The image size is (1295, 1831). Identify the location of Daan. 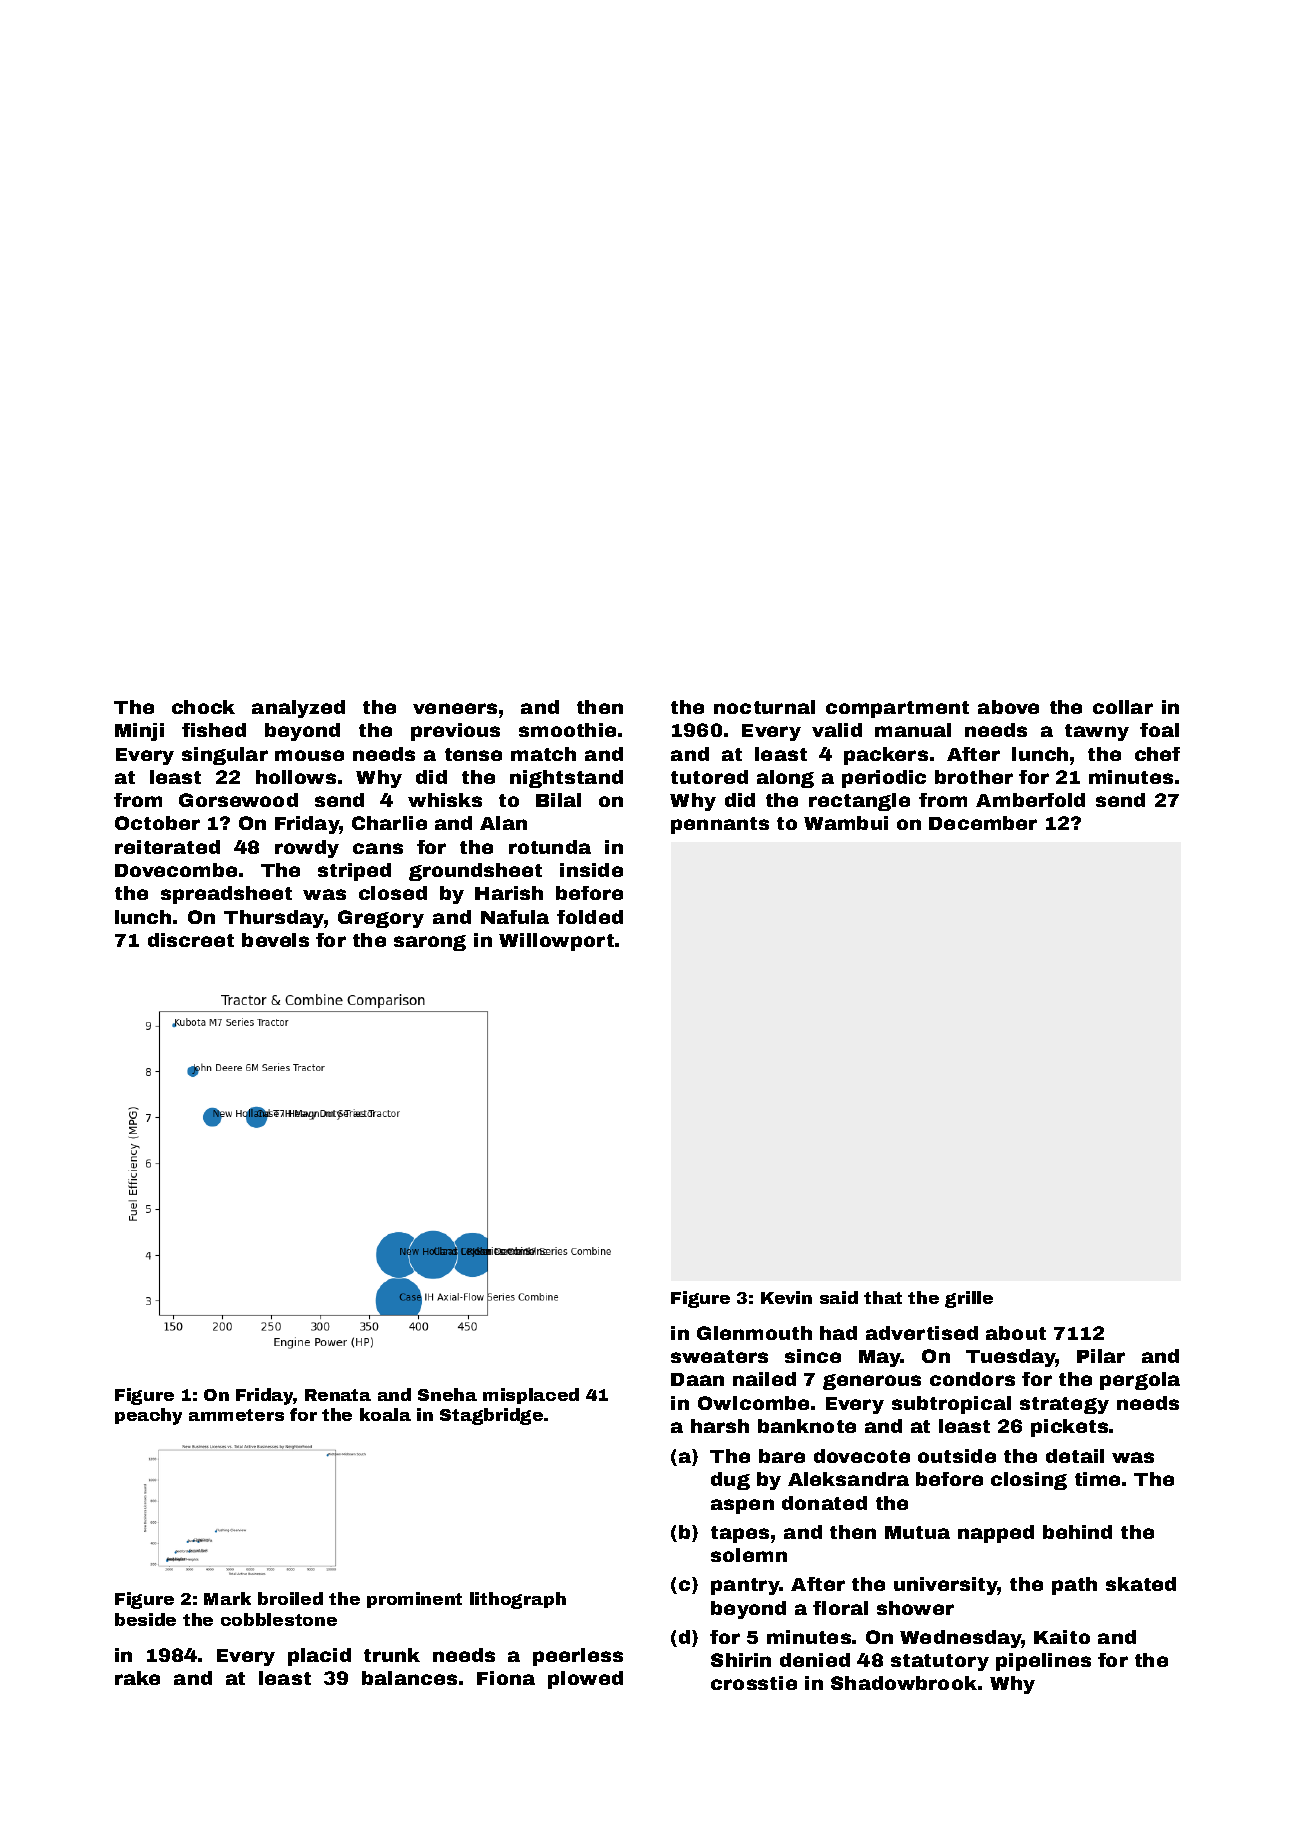
(697, 1379).
